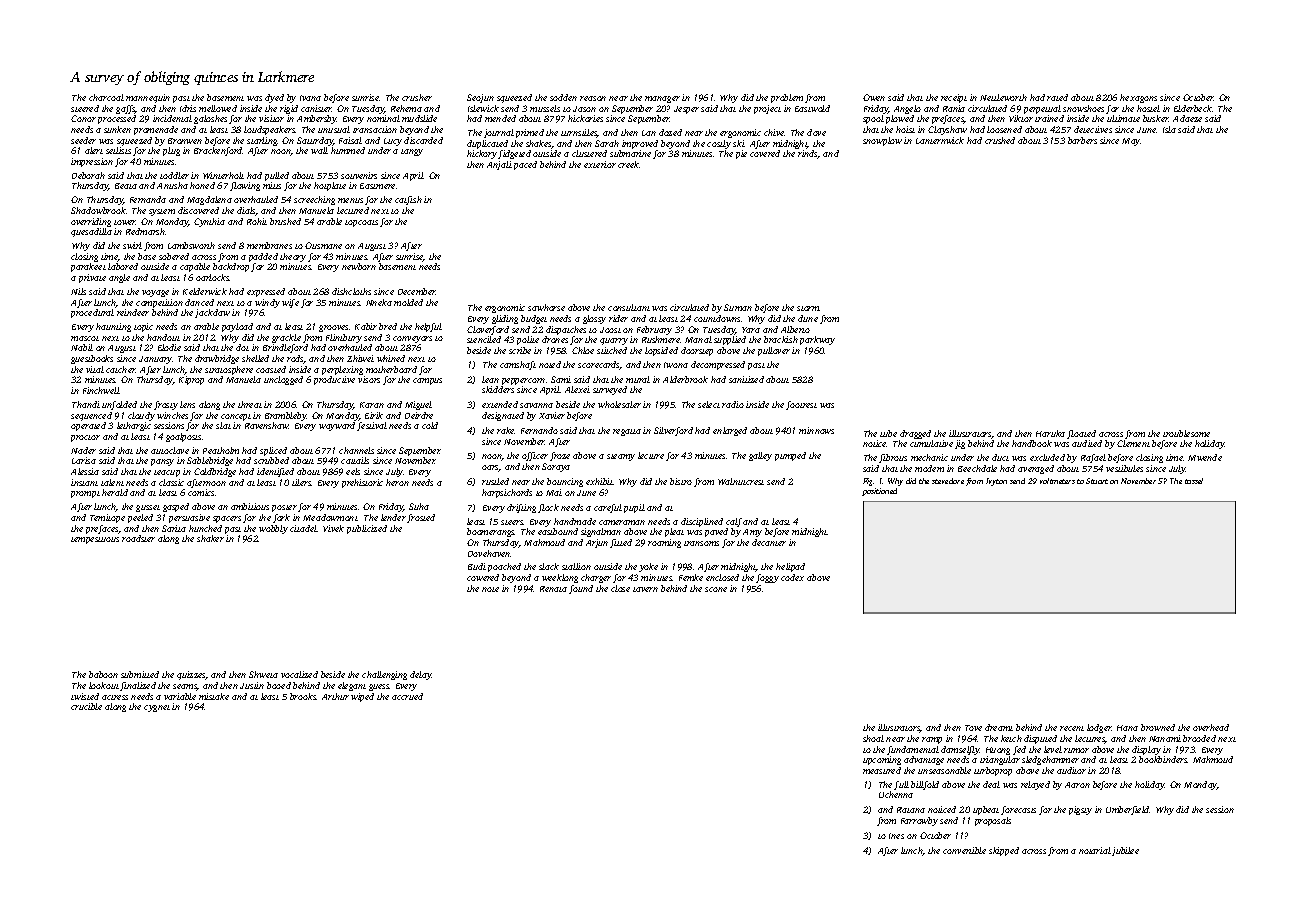 The height and width of the document is (924, 1308). Describe the element at coordinates (421, 675) in the document. I see `delay` at that location.
